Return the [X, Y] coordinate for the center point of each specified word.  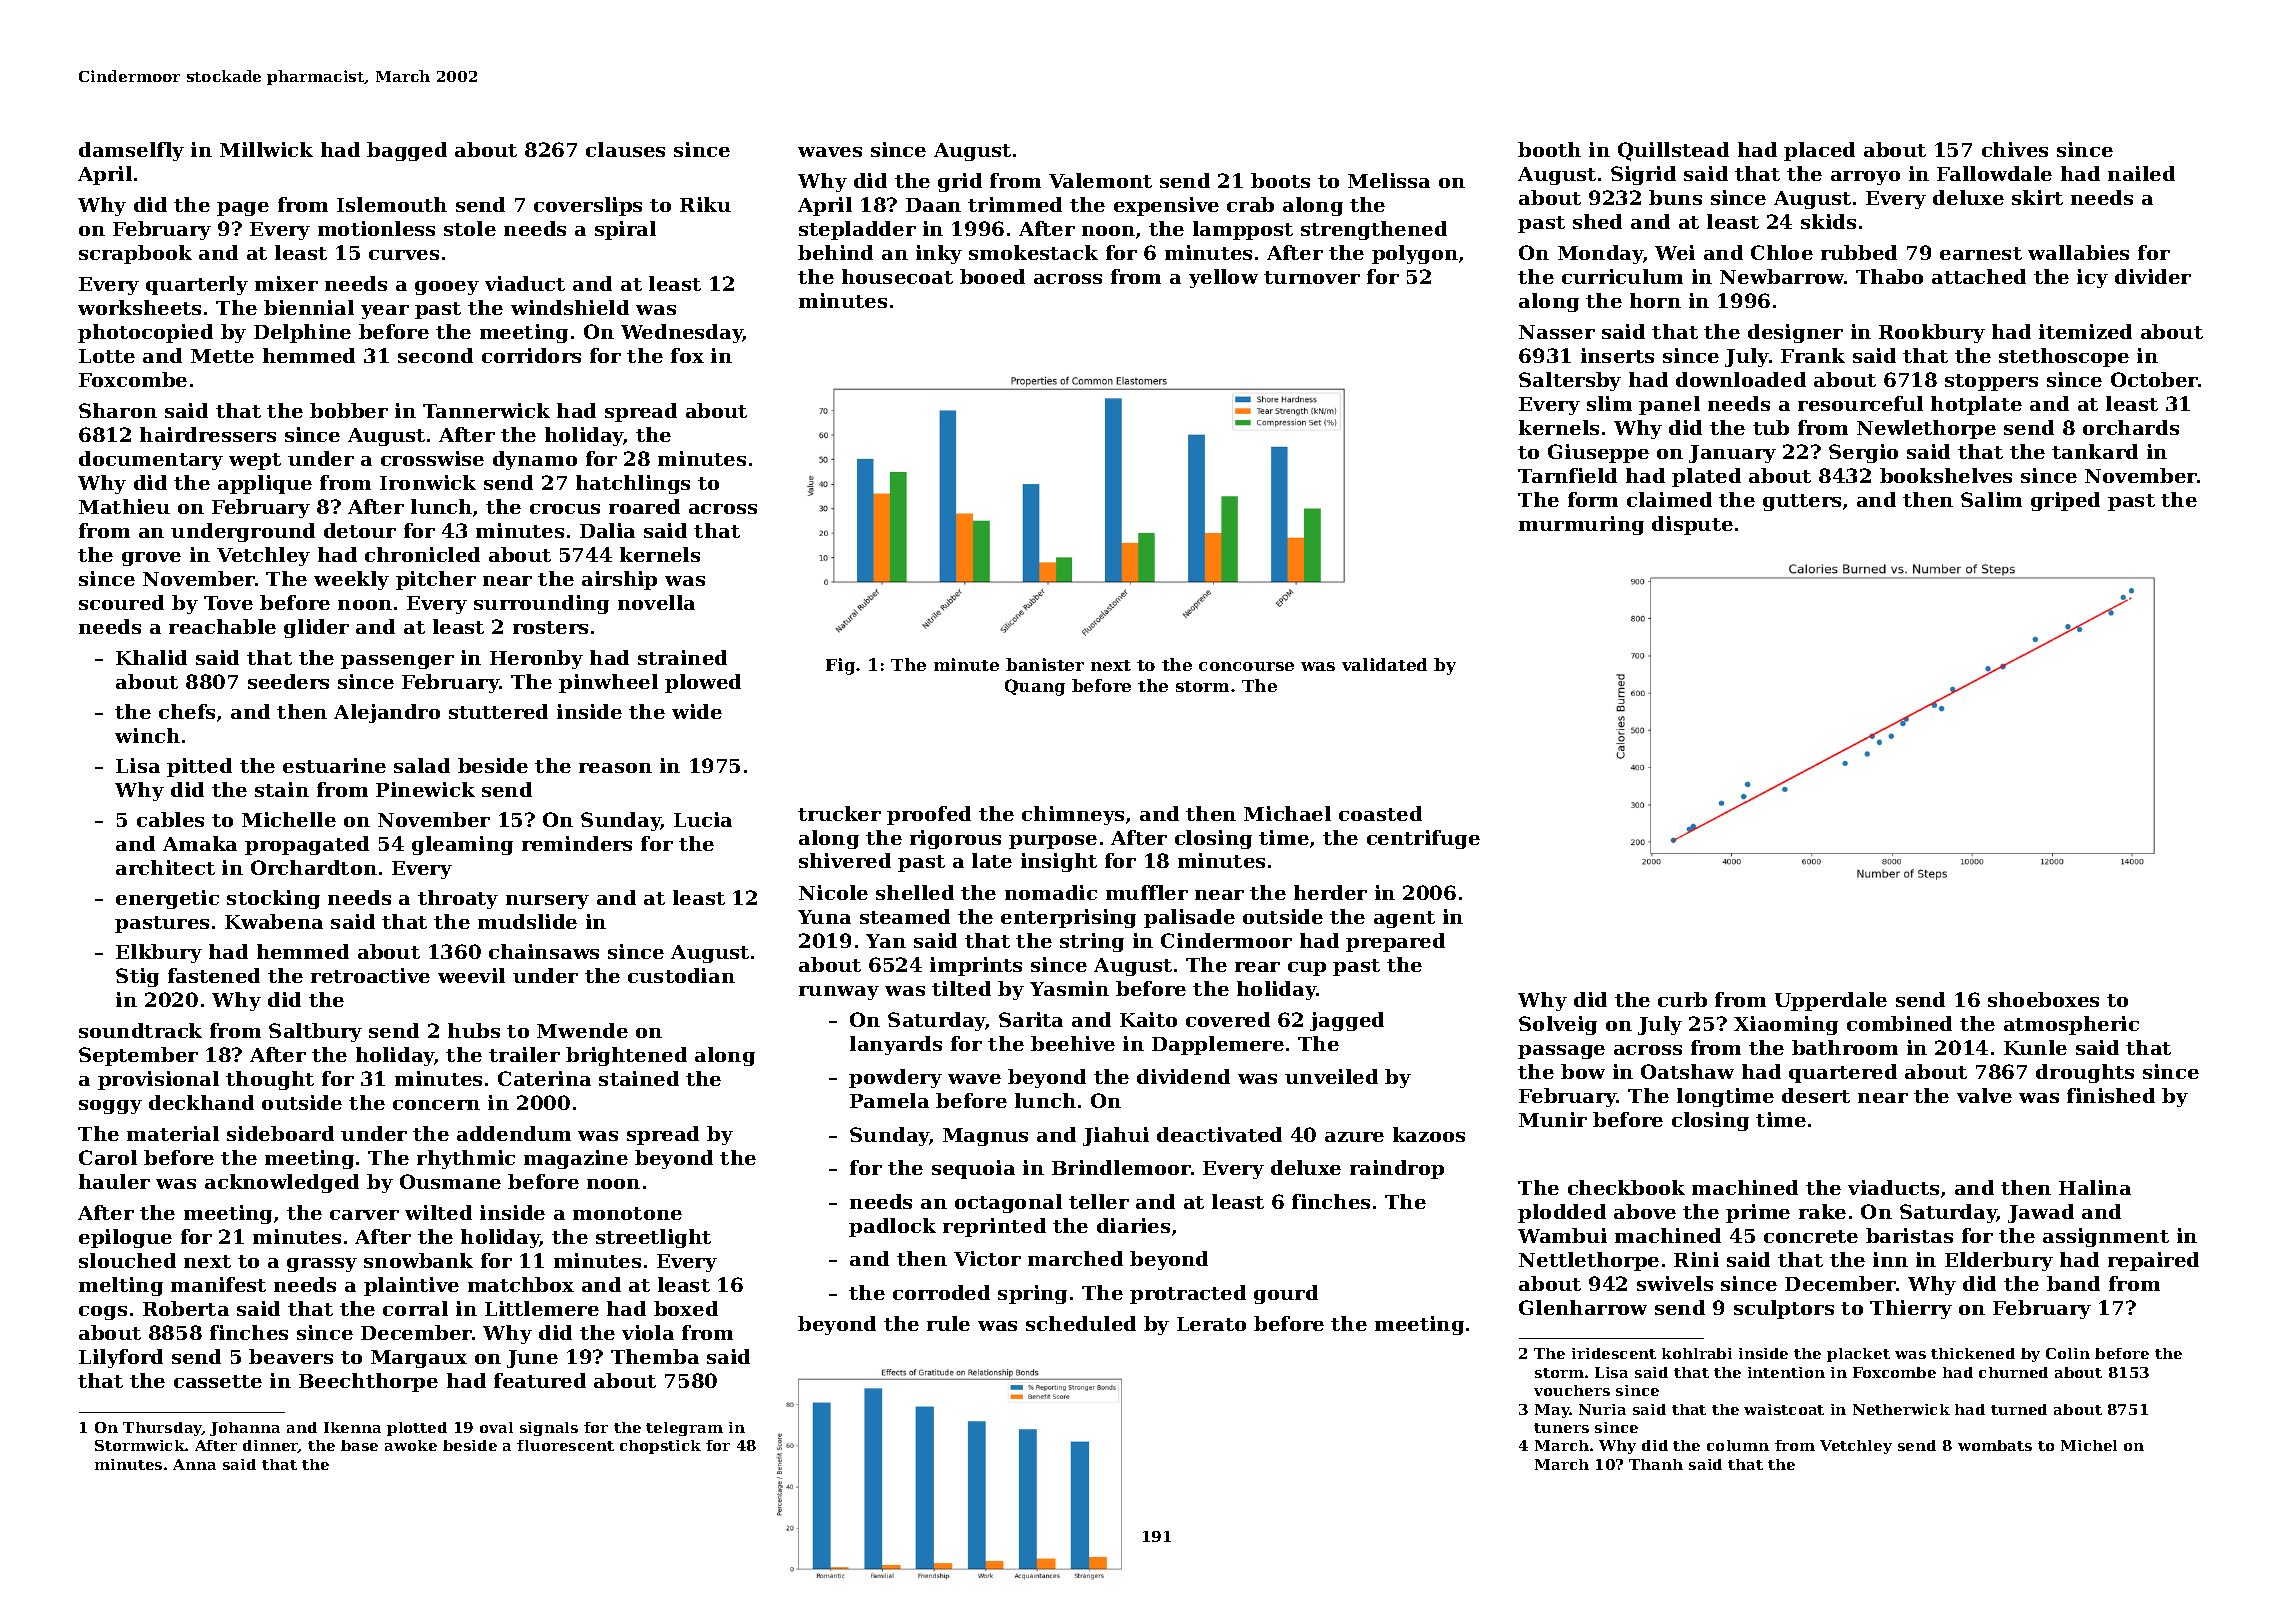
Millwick [266, 149]
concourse [1246, 666]
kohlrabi [1697, 1353]
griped [2065, 501]
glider [316, 628]
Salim [1991, 499]
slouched [127, 1260]
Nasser [1557, 332]
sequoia [973, 1169]
